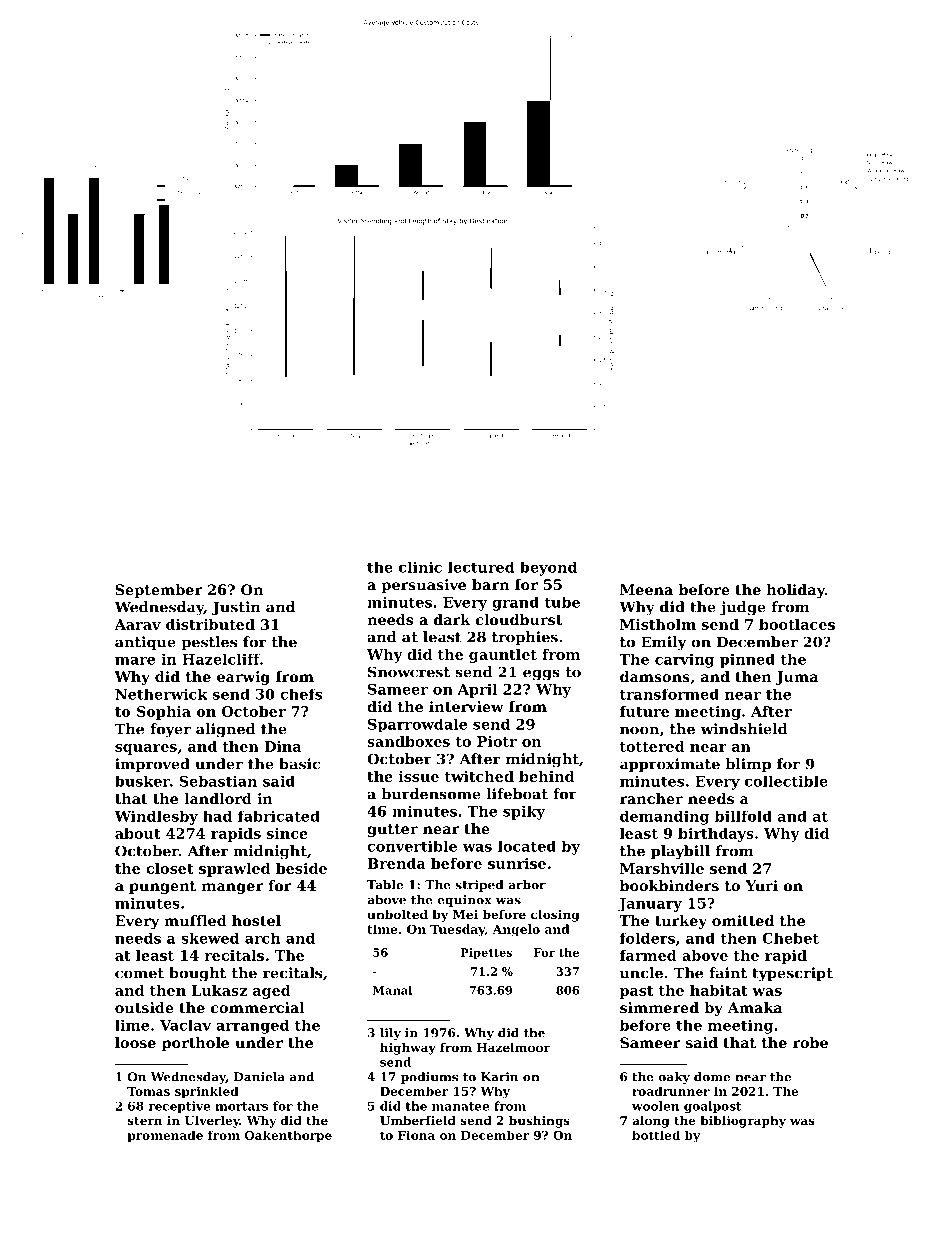 The height and width of the image is (1233, 952). What do you see at coordinates (135, 661) in the image?
I see `mare` at bounding box center [135, 661].
